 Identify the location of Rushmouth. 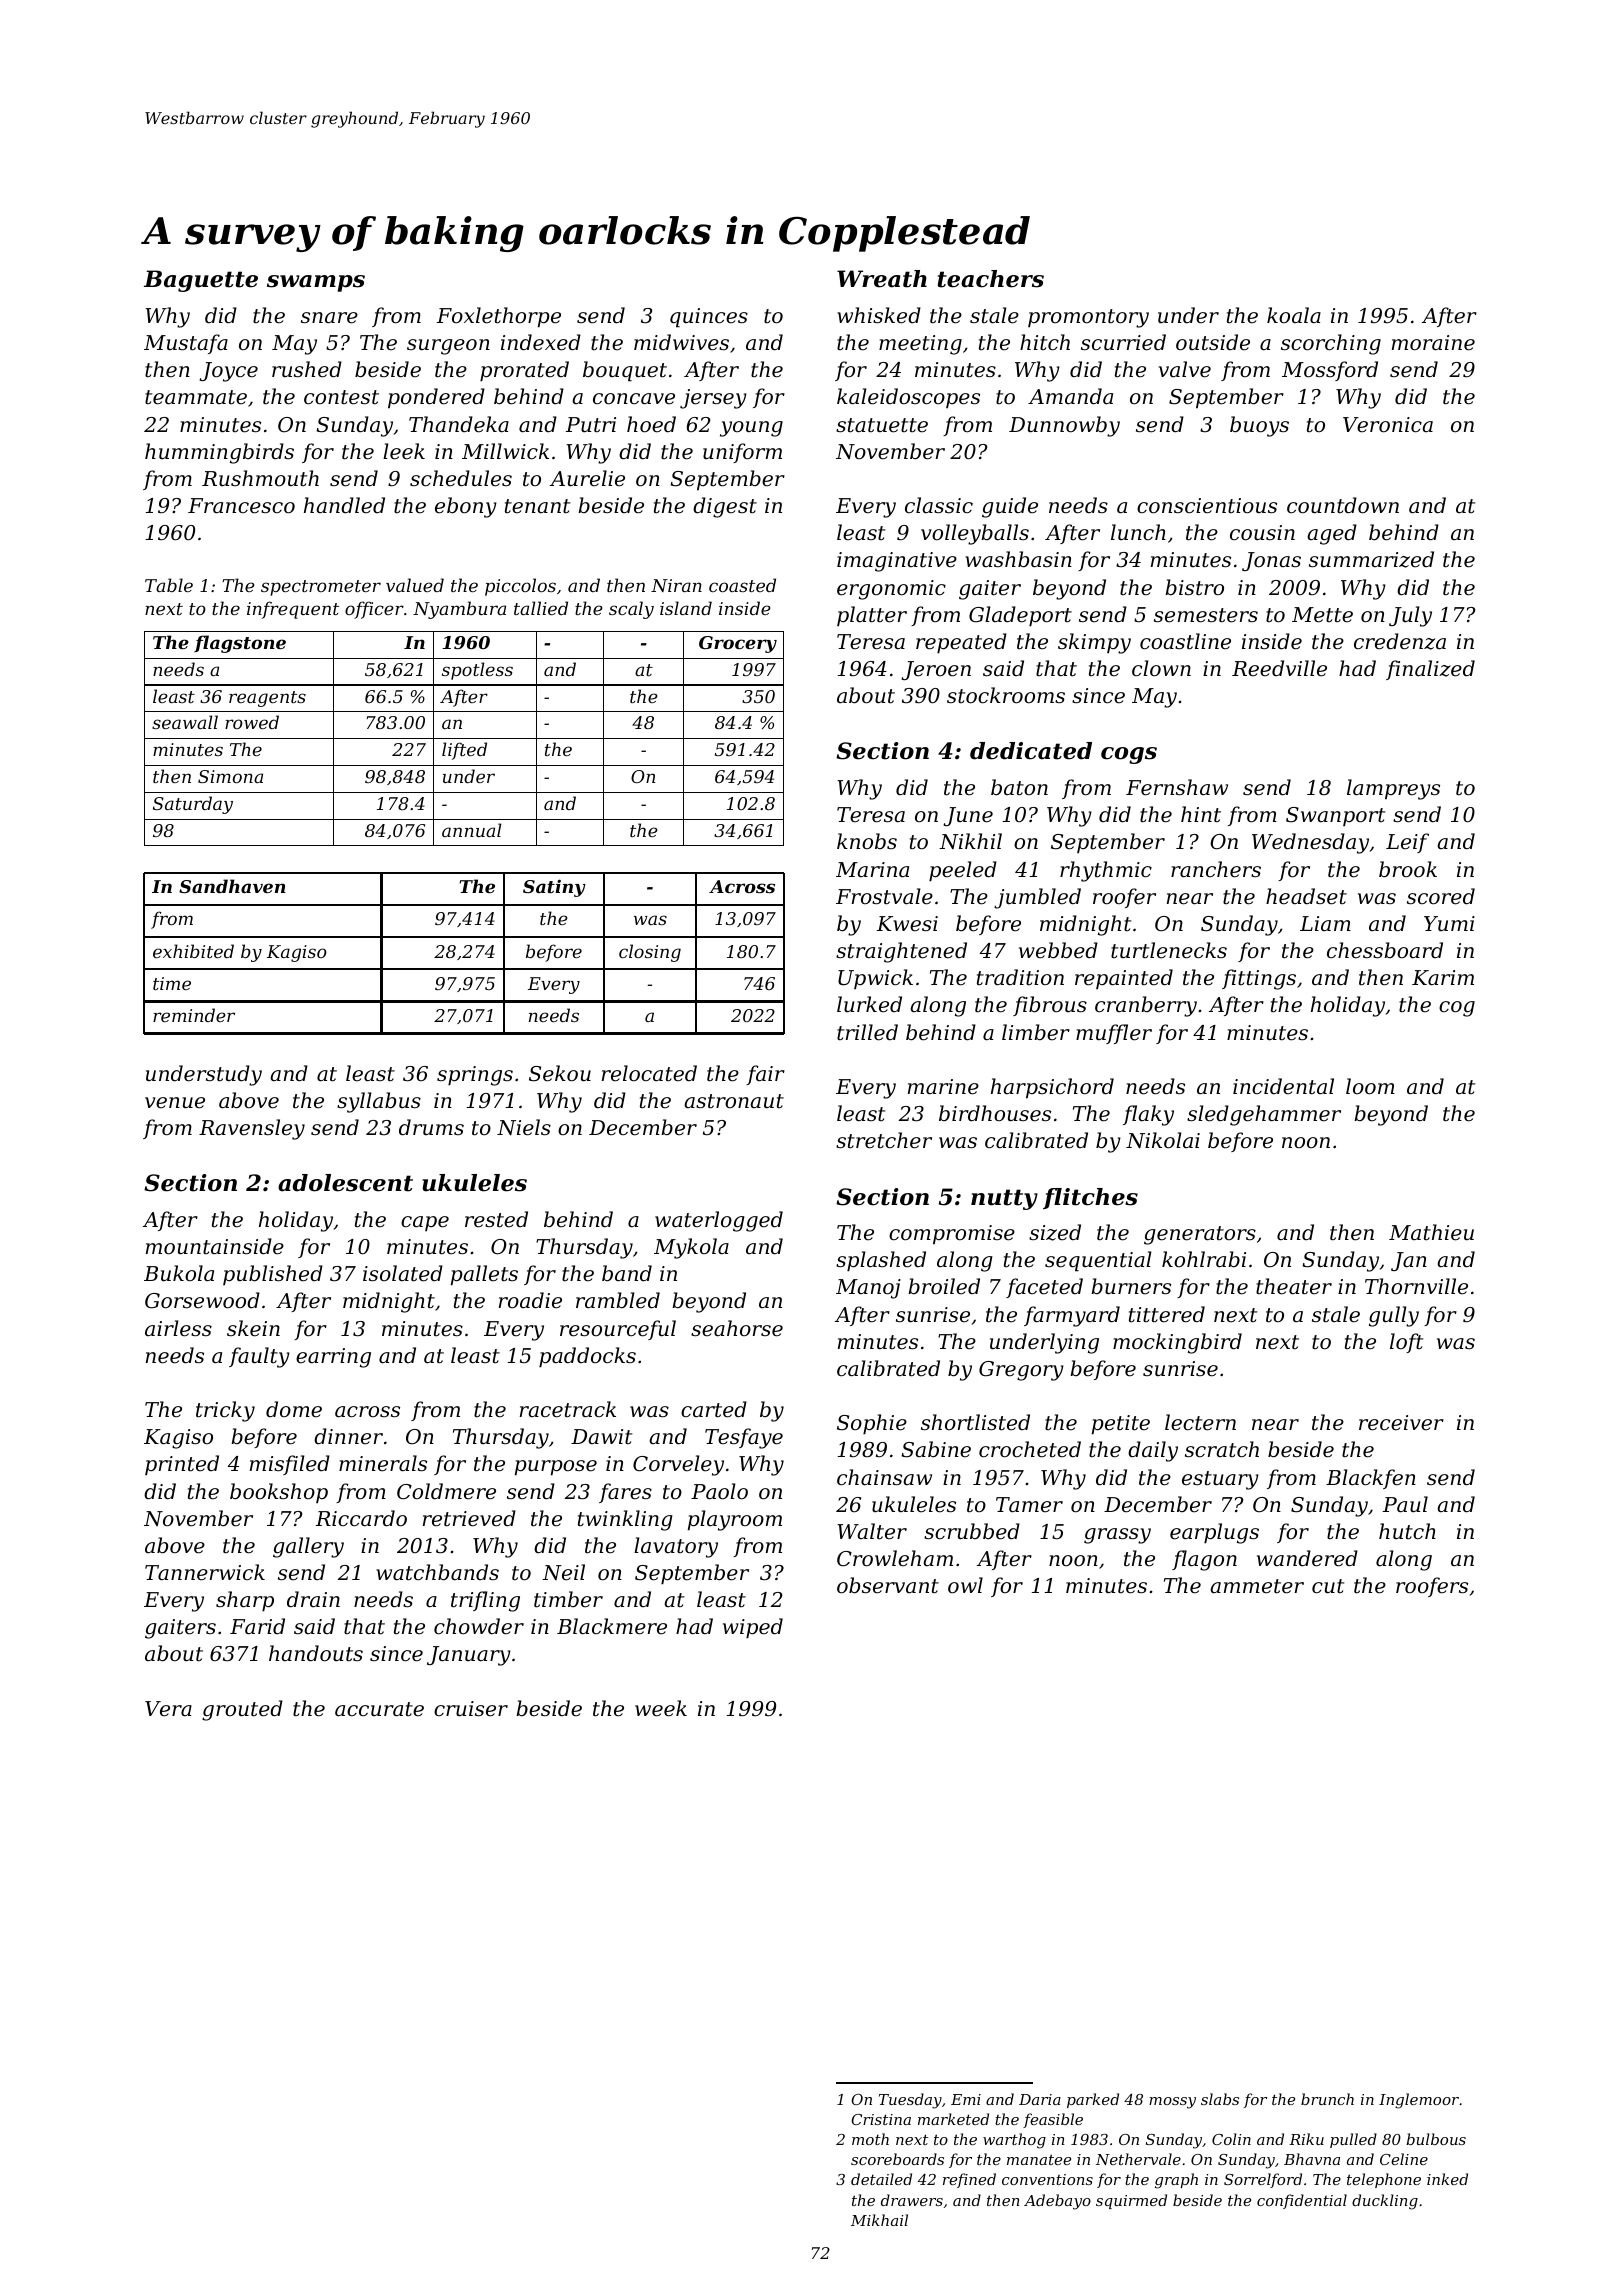
(260, 478).
